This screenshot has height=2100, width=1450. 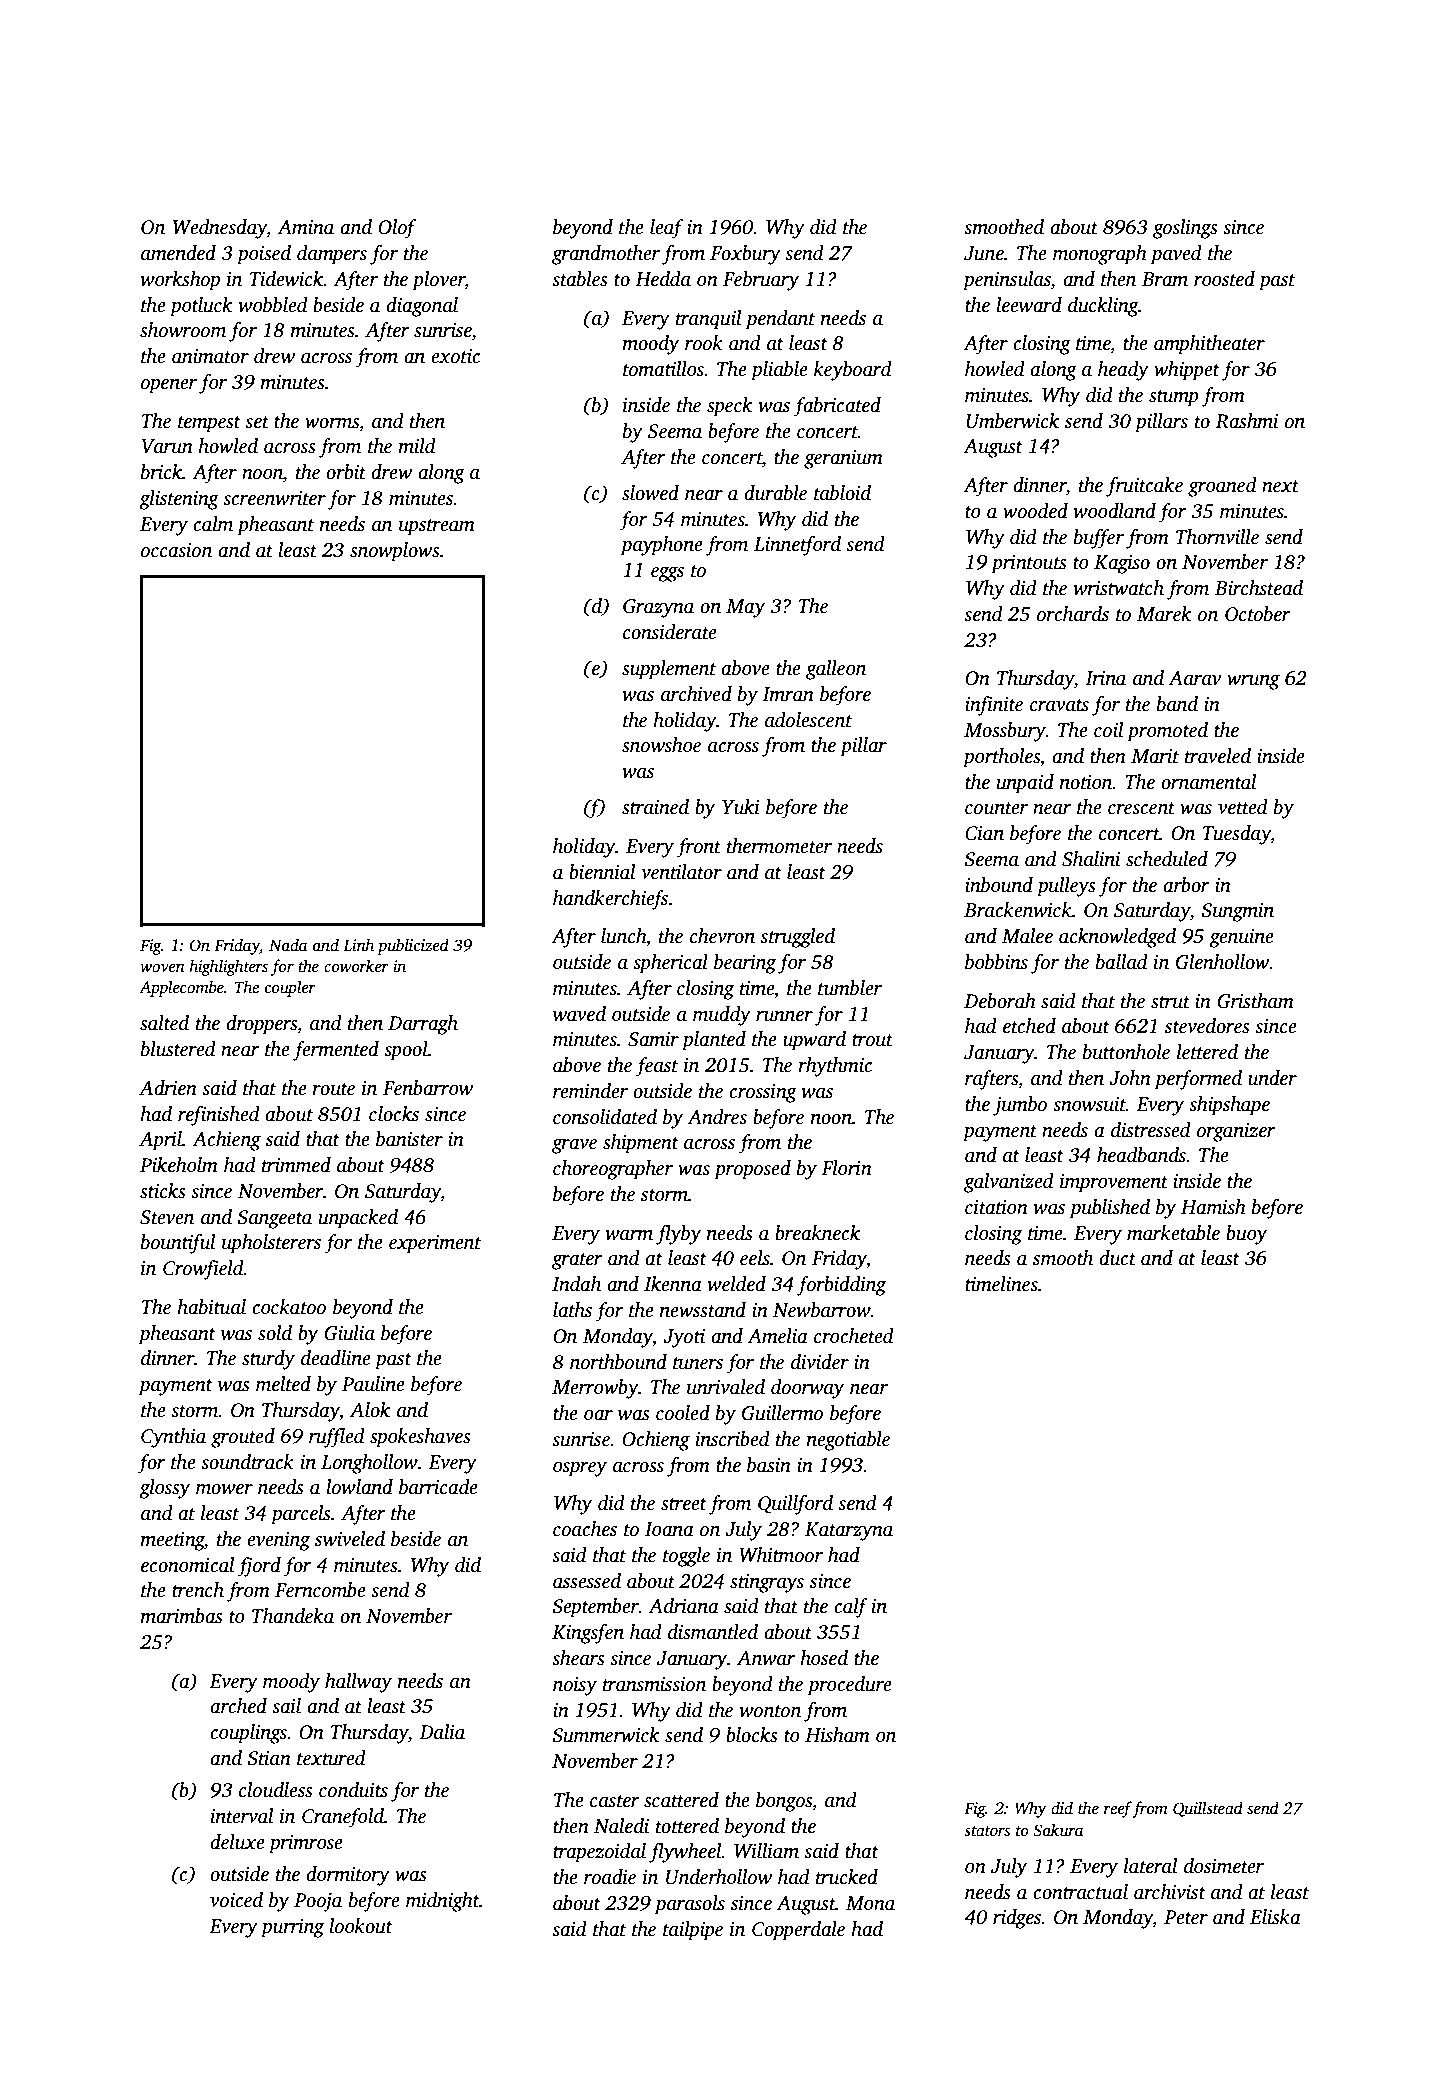 What do you see at coordinates (1126, 1052) in the screenshot?
I see `buttonhole` at bounding box center [1126, 1052].
